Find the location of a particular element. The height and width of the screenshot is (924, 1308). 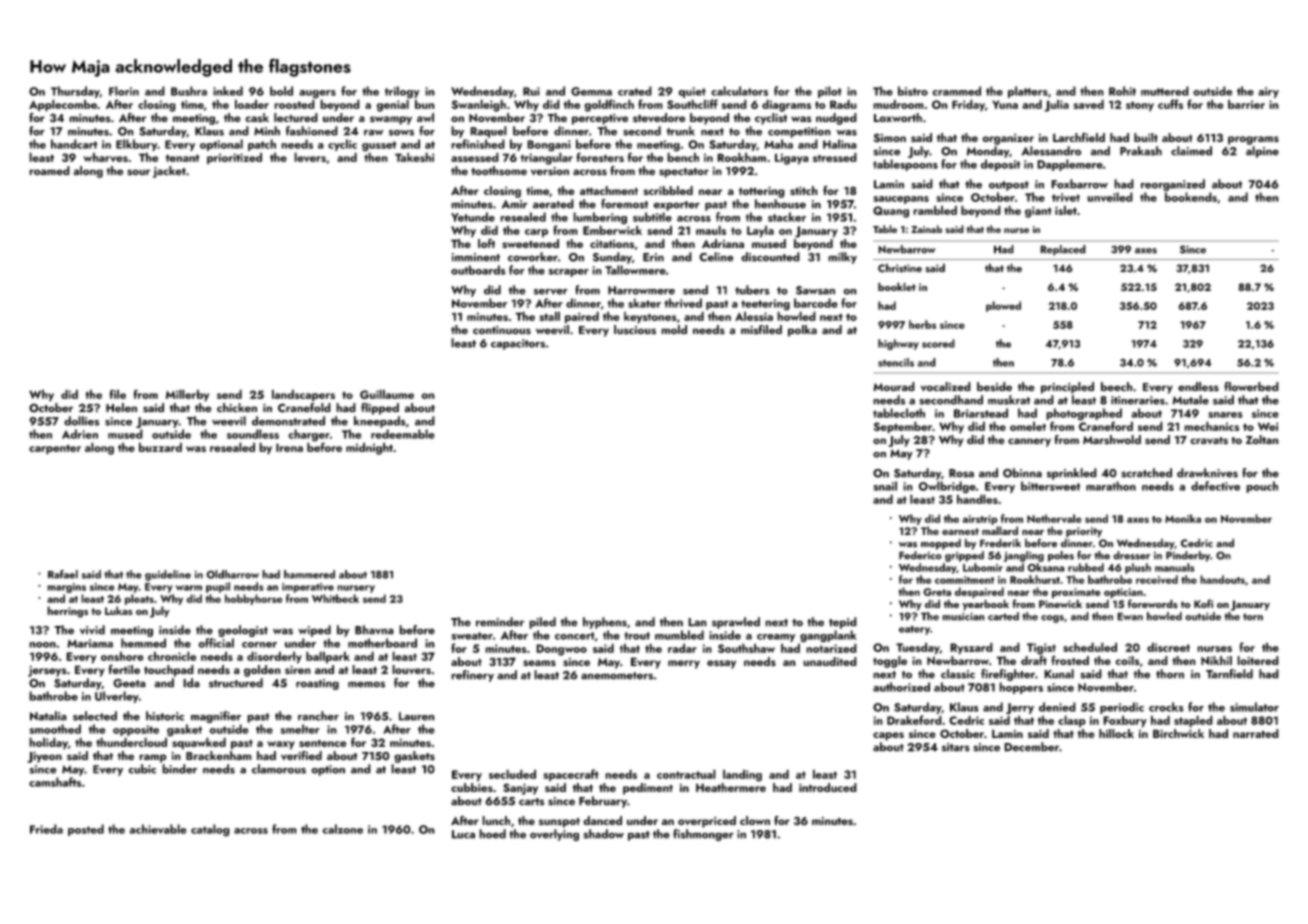

Brackenham is located at coordinates (219, 756).
